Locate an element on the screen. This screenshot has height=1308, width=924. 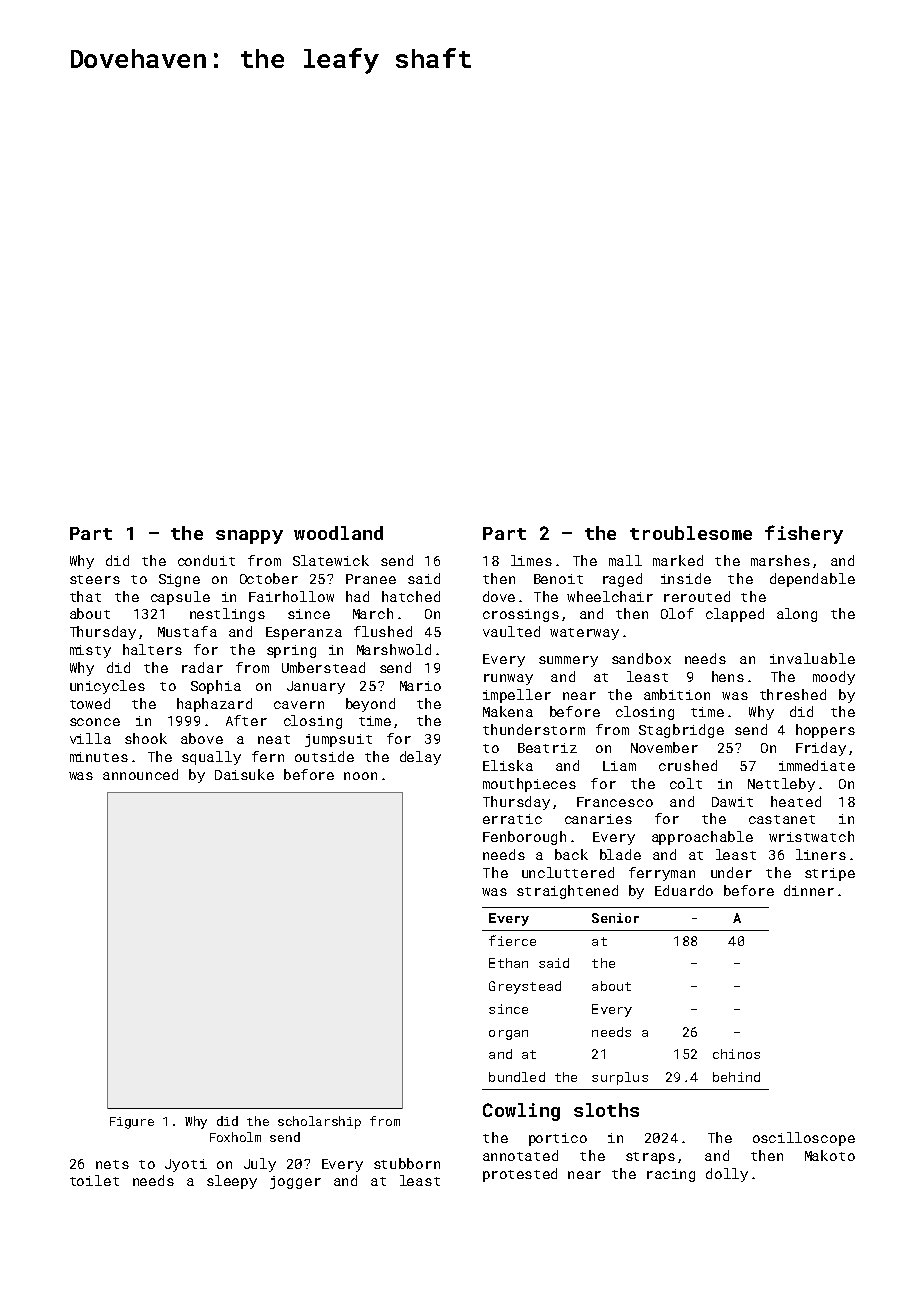
dinner is located at coordinates (809, 890).
